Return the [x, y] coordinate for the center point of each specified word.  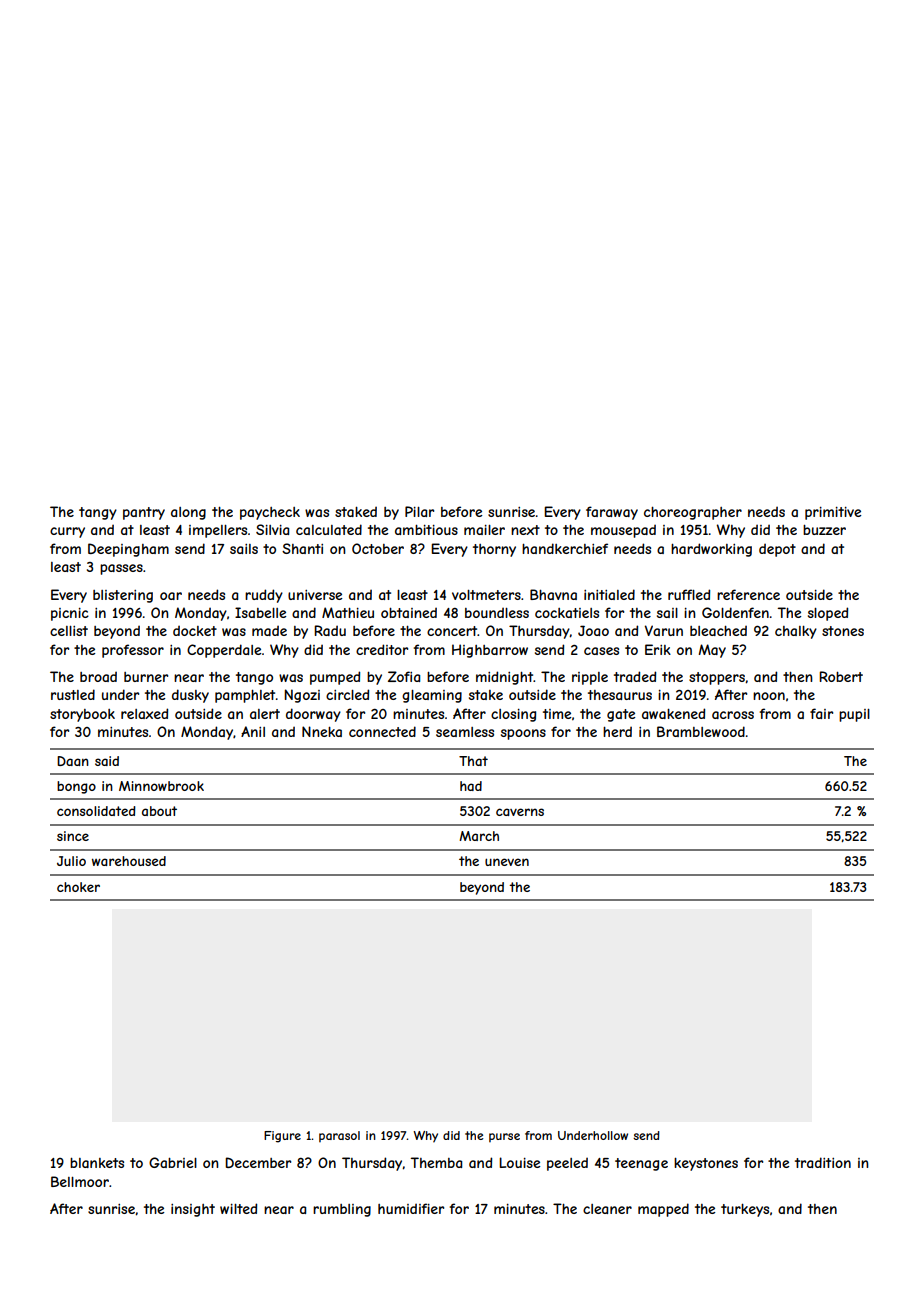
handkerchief [565, 548]
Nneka [322, 731]
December [258, 1162]
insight [193, 1210]
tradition [823, 1162]
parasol [339, 1136]
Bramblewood [701, 731]
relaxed [144, 713]
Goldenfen [735, 612]
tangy [98, 513]
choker [78, 887]
